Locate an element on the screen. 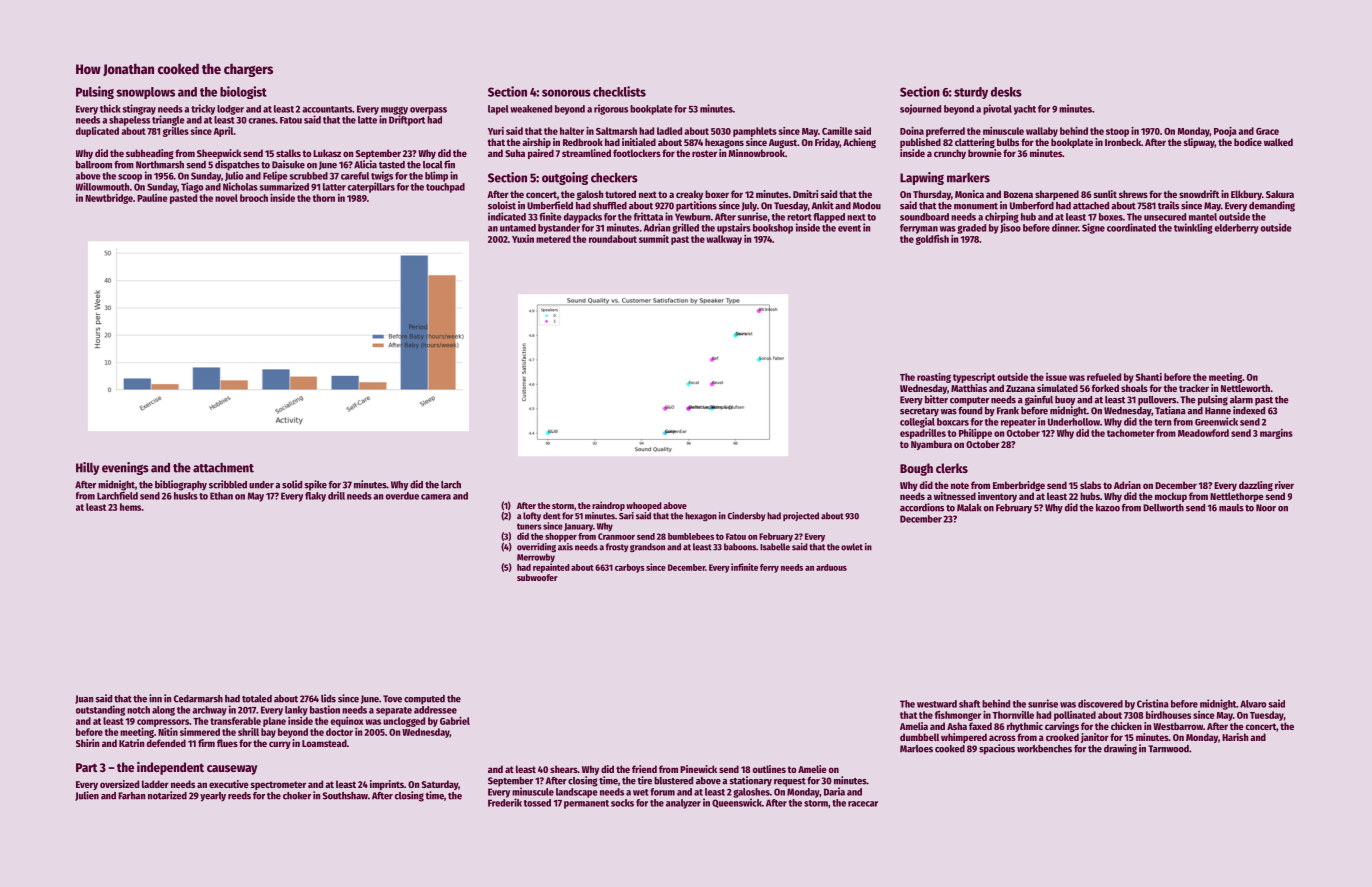 The image size is (1372, 887). footlockers is located at coordinates (637, 153).
